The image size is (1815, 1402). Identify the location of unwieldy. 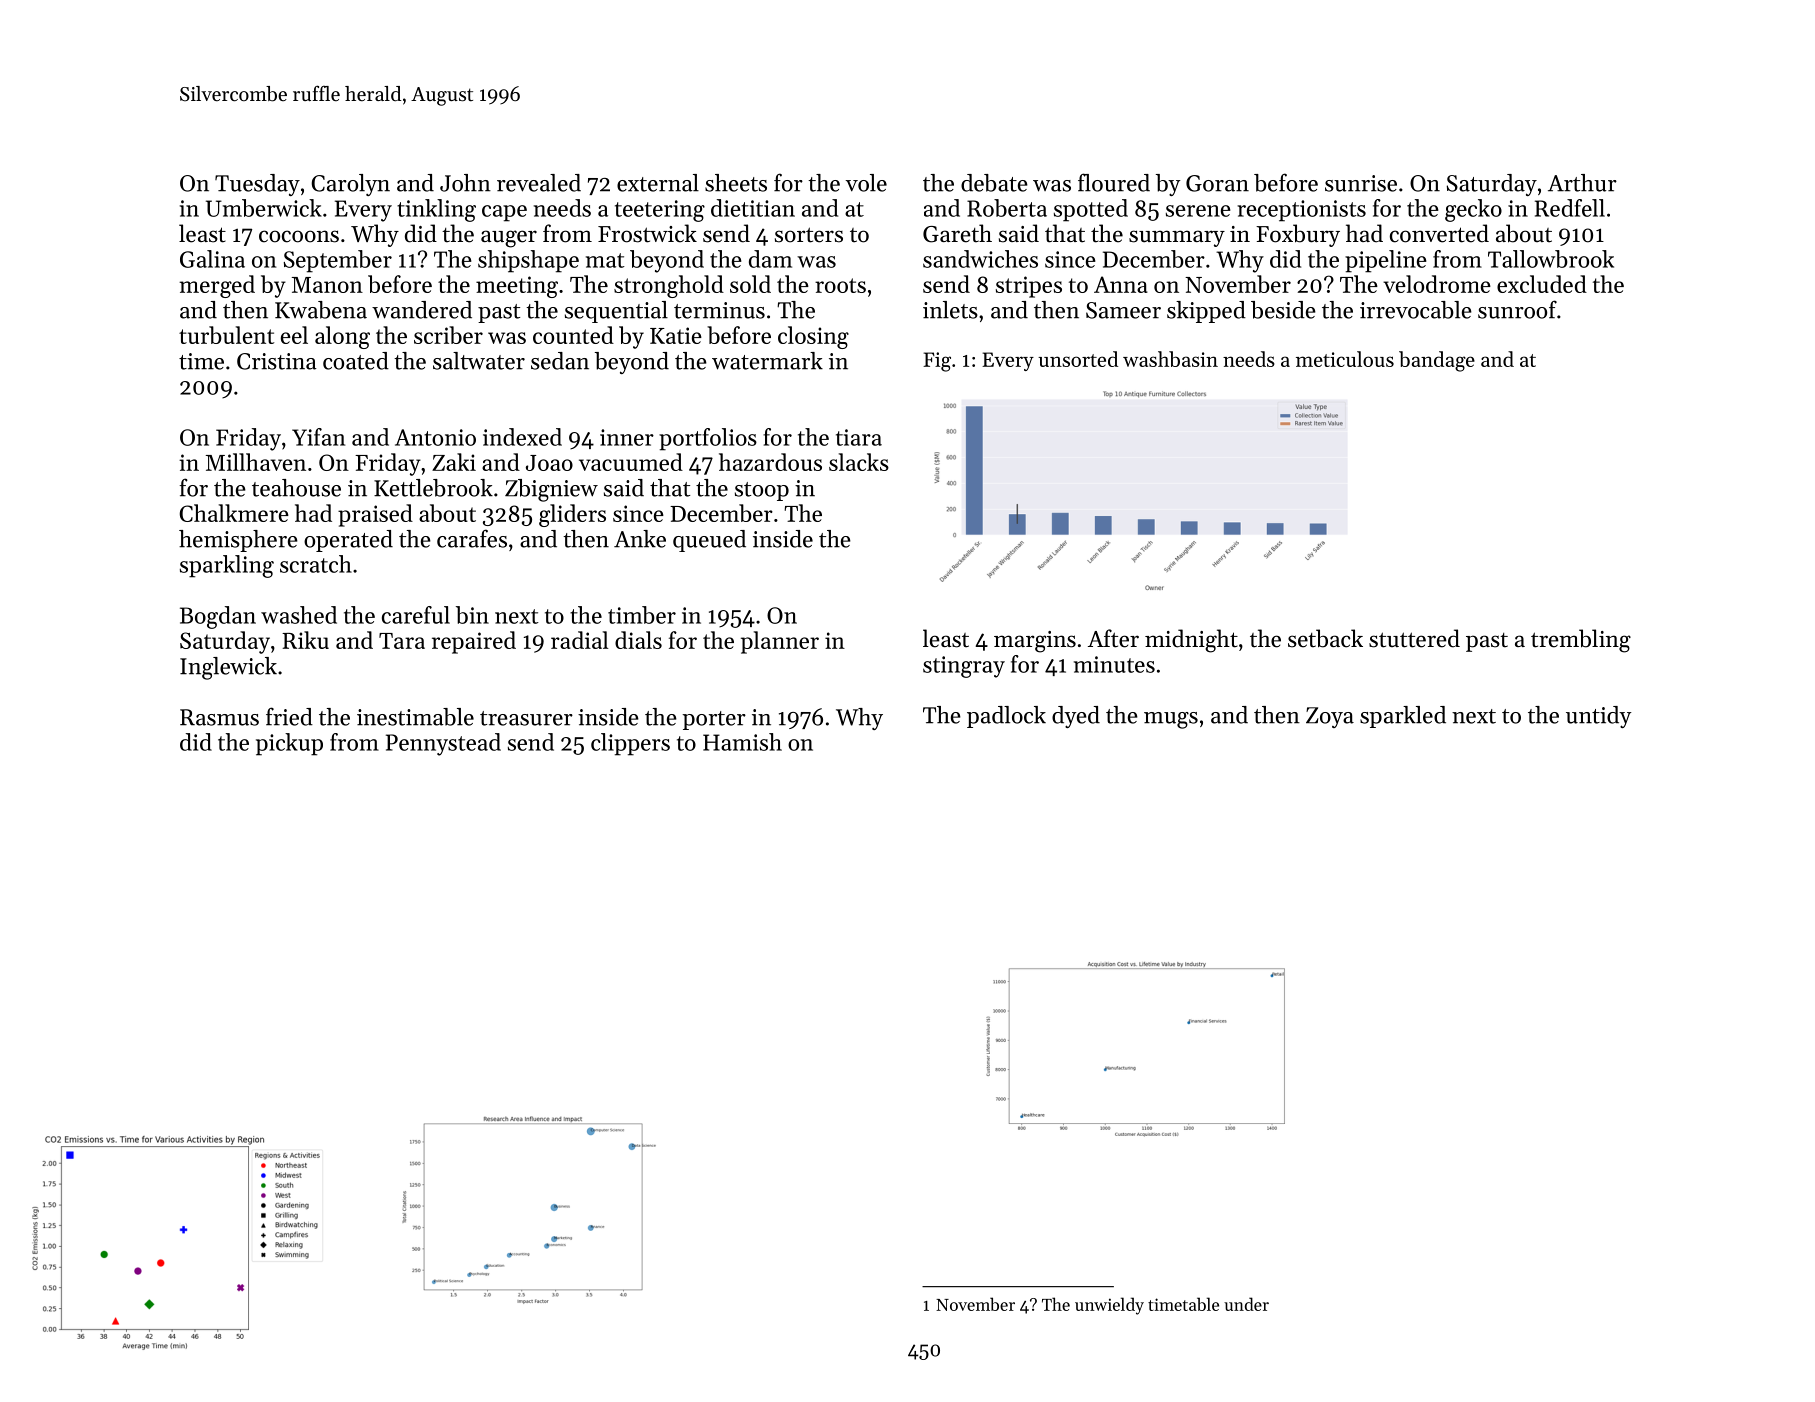
(1109, 1306).
